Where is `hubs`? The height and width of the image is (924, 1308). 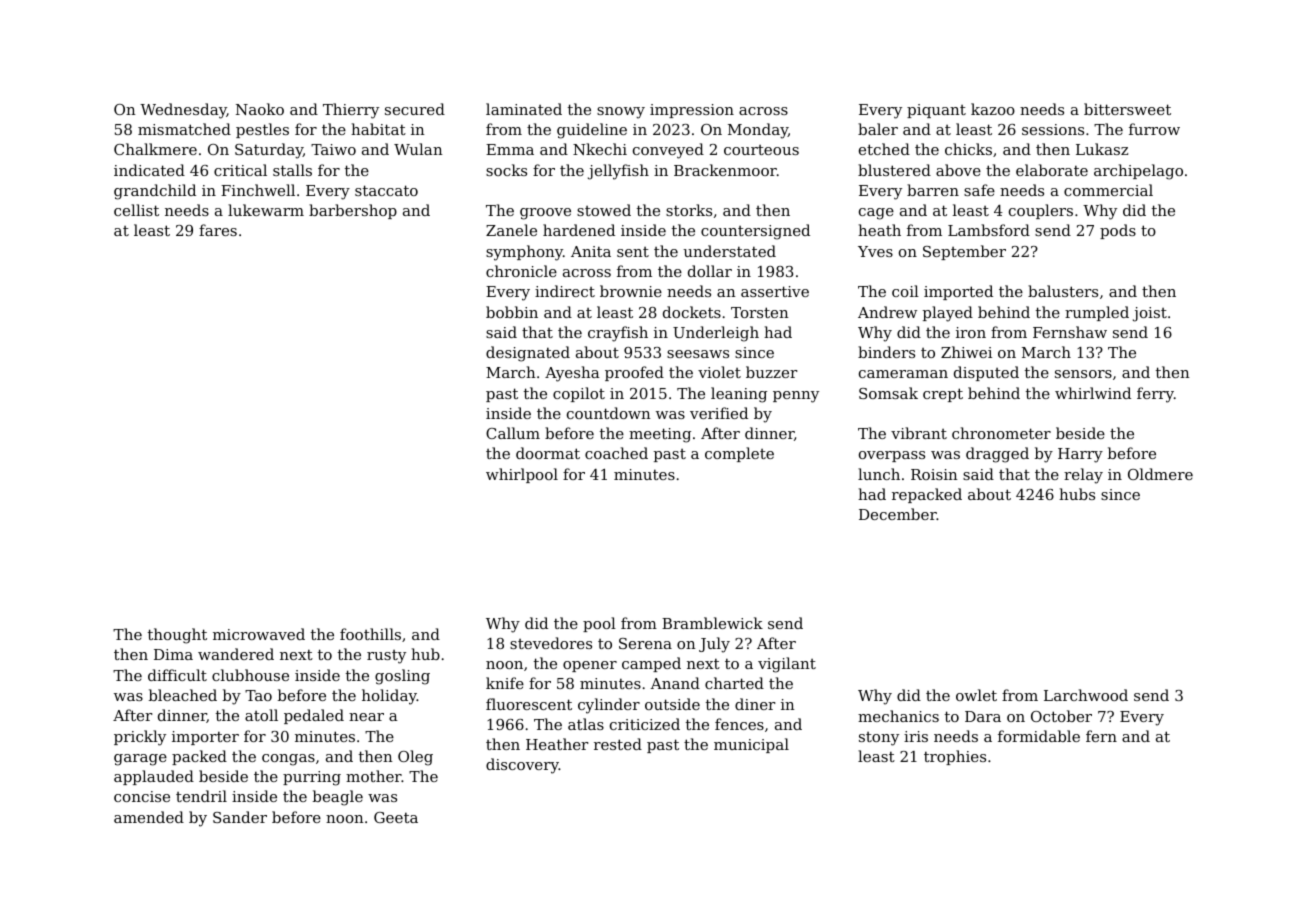
hubs is located at coordinates (1077, 494).
